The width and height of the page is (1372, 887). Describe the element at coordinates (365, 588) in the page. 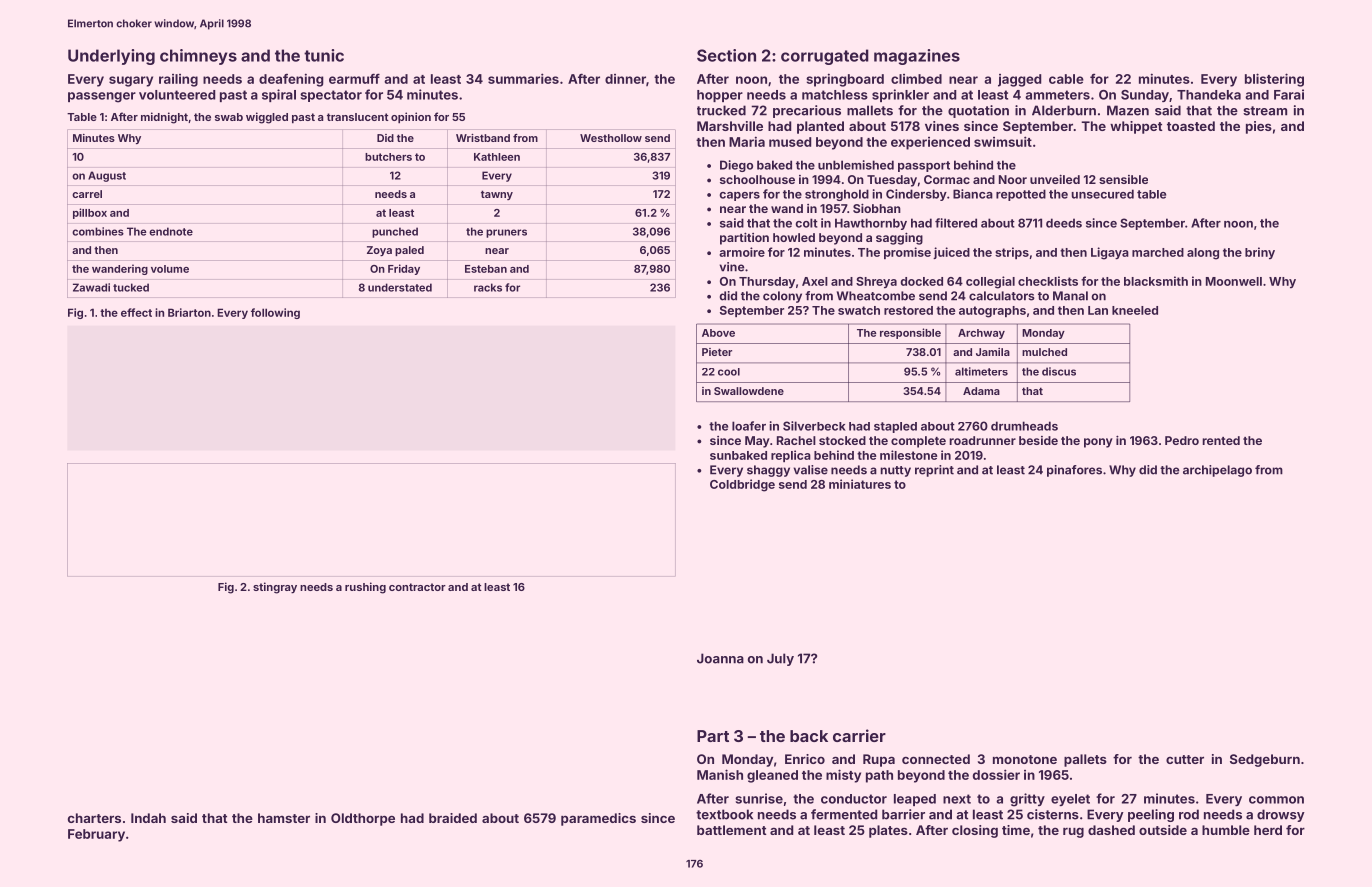

I see `rushing` at that location.
